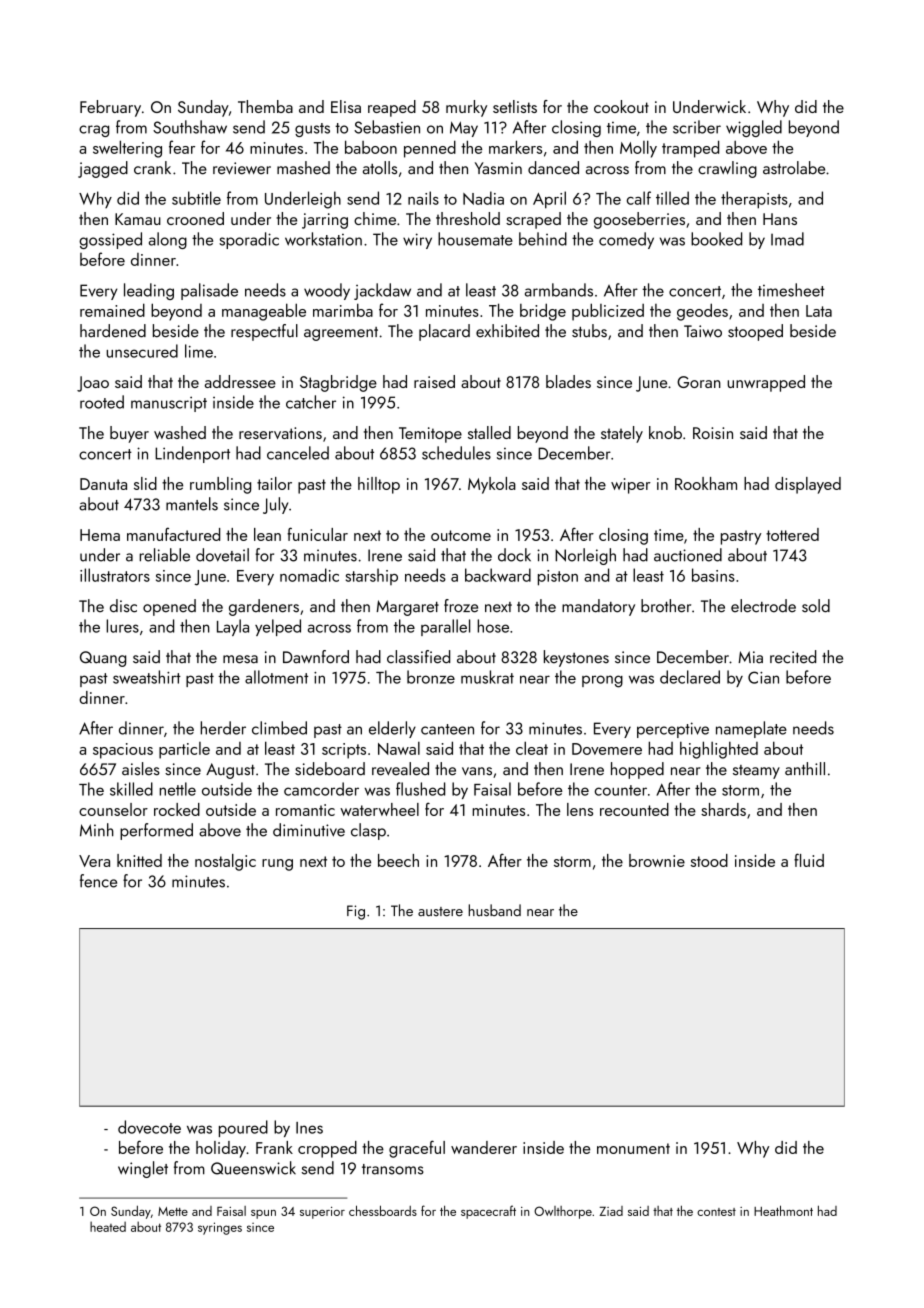  What do you see at coordinates (755, 332) in the screenshot?
I see `stooped` at bounding box center [755, 332].
